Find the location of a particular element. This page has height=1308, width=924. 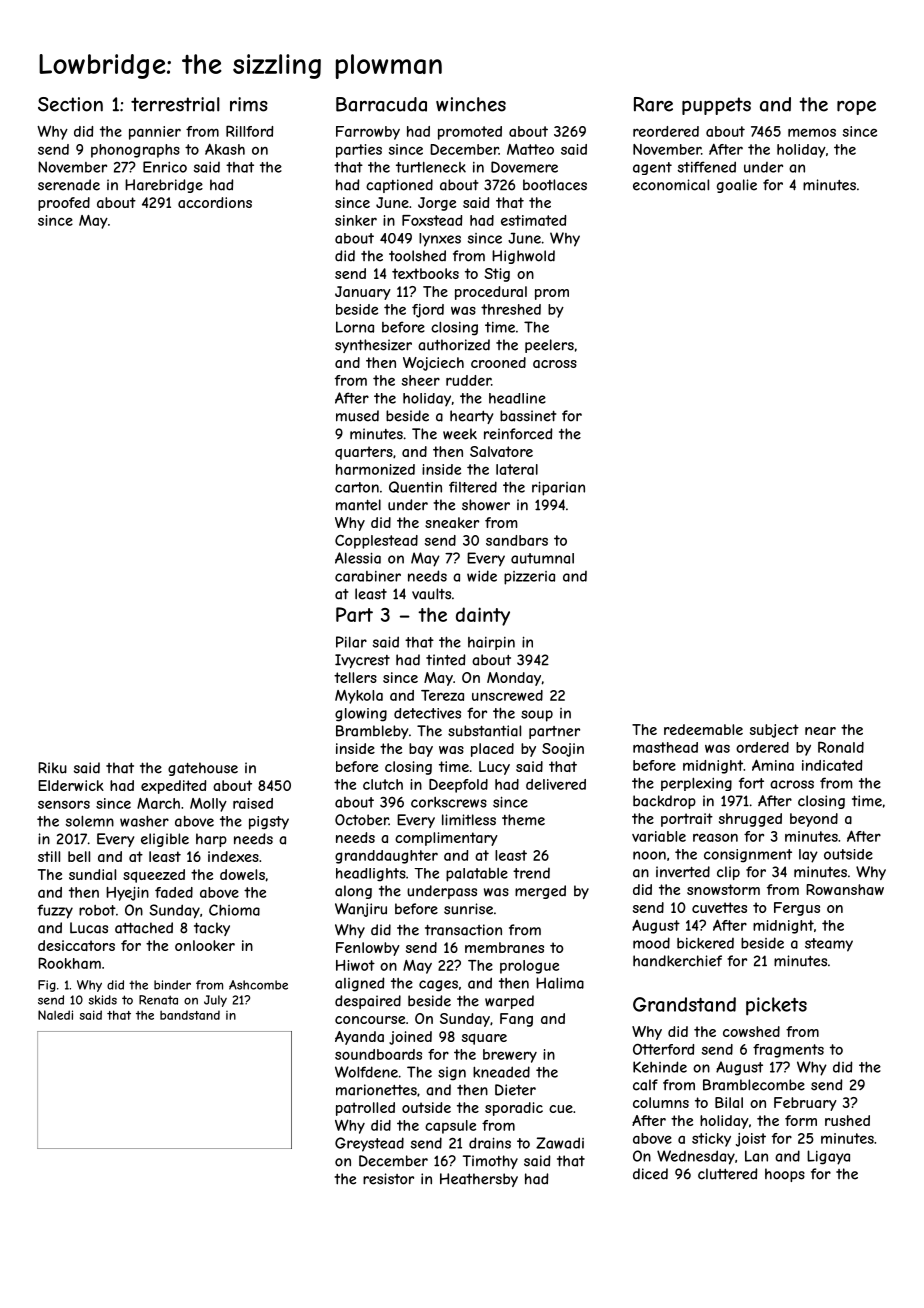

skids is located at coordinates (102, 1000).
